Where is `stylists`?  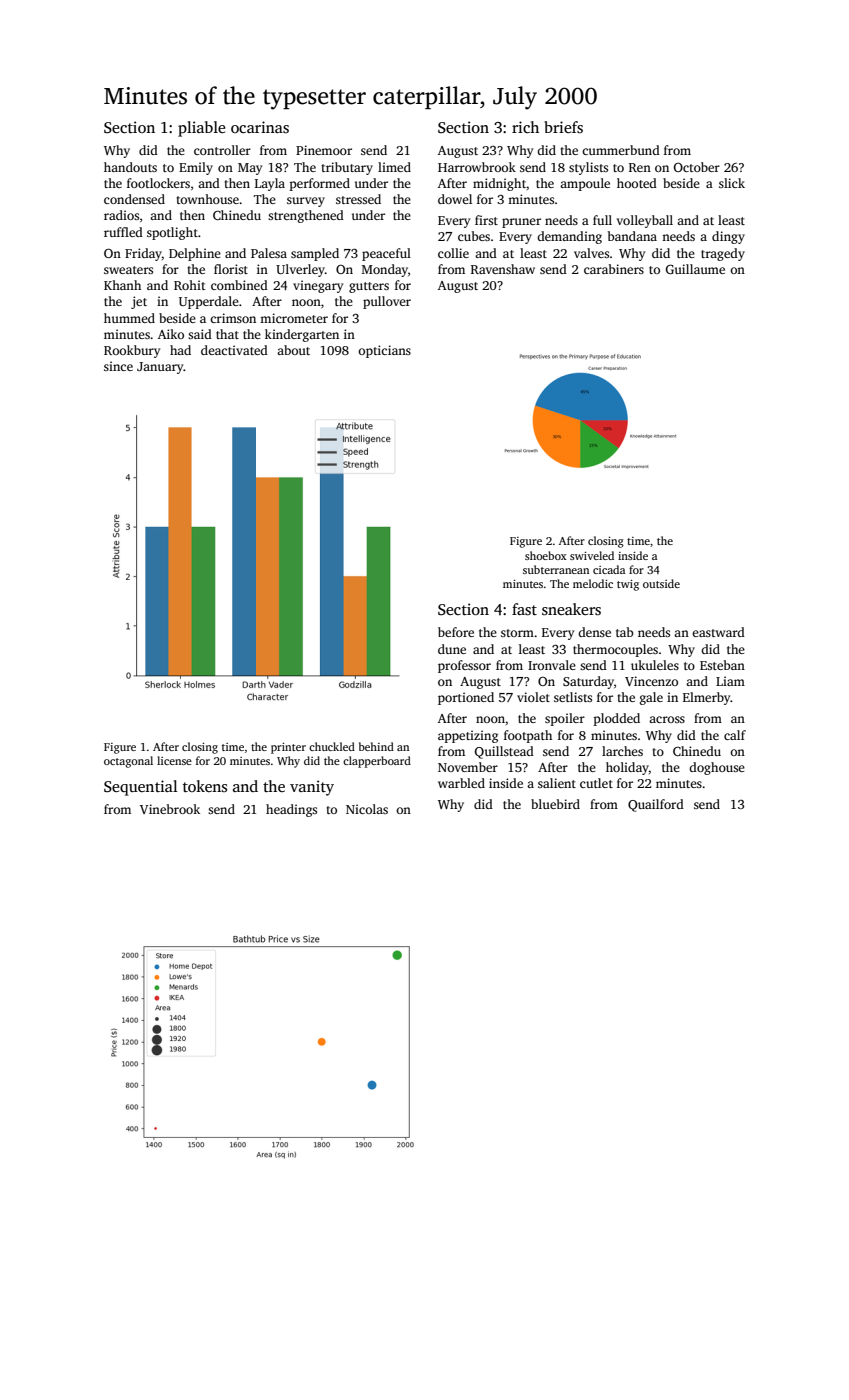
stylists is located at coordinates (588, 168).
